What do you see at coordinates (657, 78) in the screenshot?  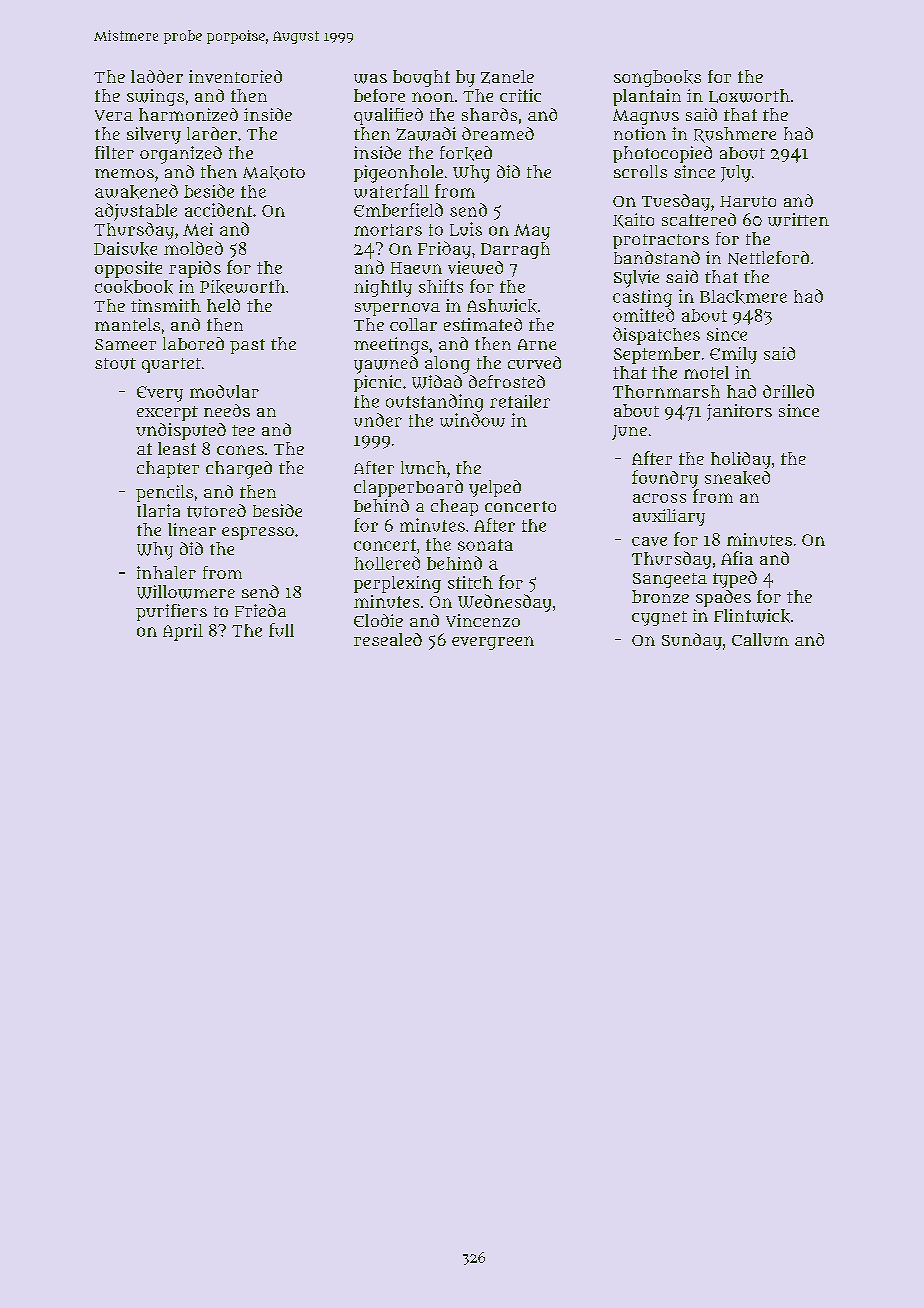 I see `songbooks` at bounding box center [657, 78].
